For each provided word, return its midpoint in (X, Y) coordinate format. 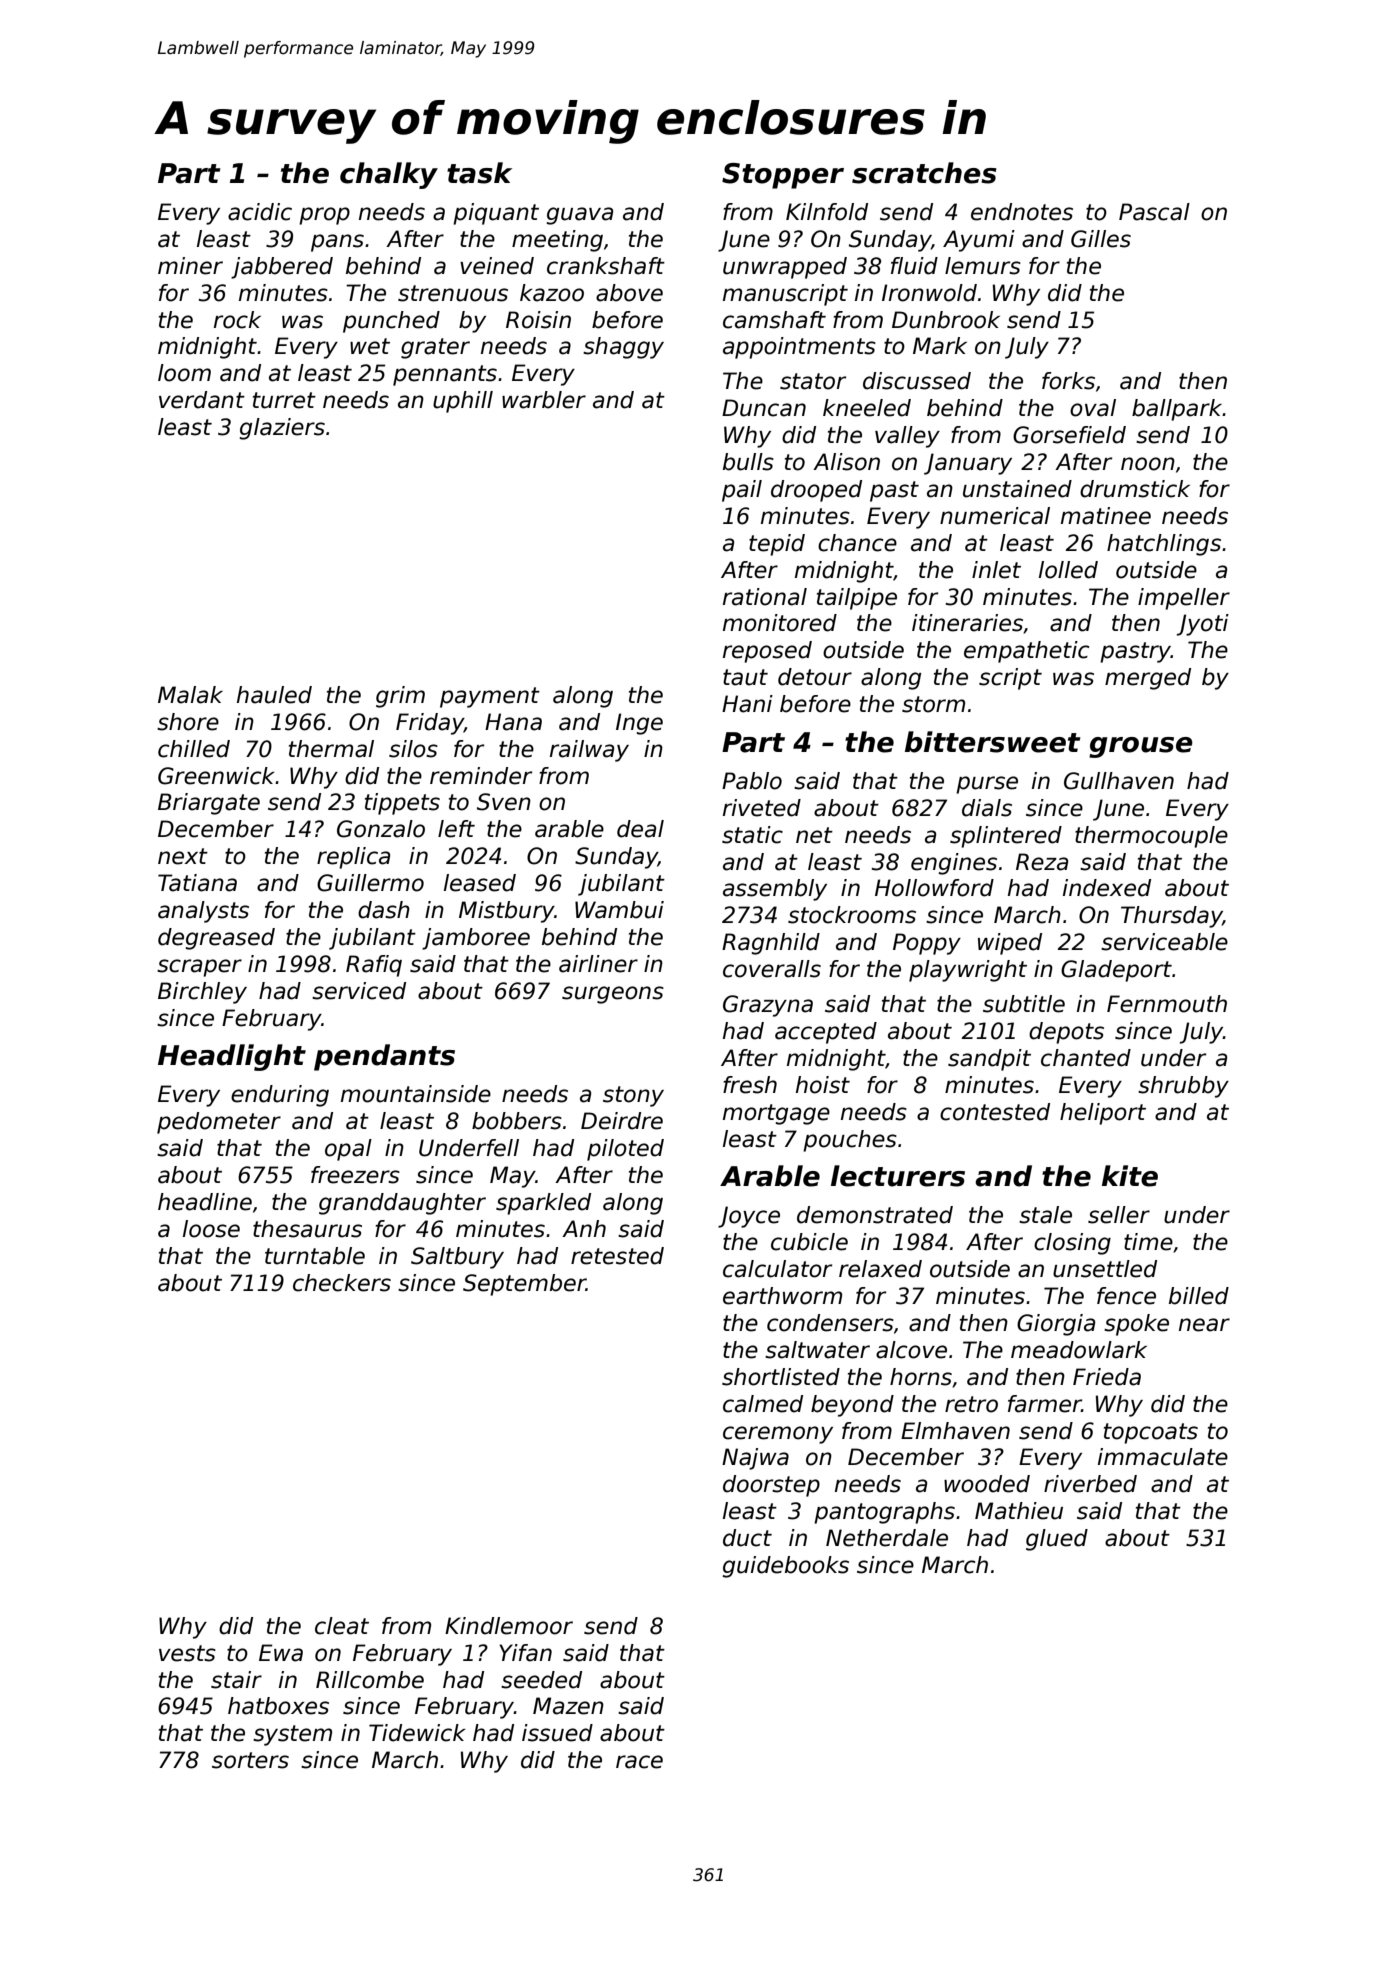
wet (370, 346)
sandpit (989, 1060)
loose (211, 1229)
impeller (1184, 599)
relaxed (880, 1269)
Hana (513, 722)
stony (633, 1096)
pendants (384, 1057)
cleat (342, 1626)
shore (188, 722)
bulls (748, 462)
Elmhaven (955, 1431)
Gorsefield (1069, 435)
